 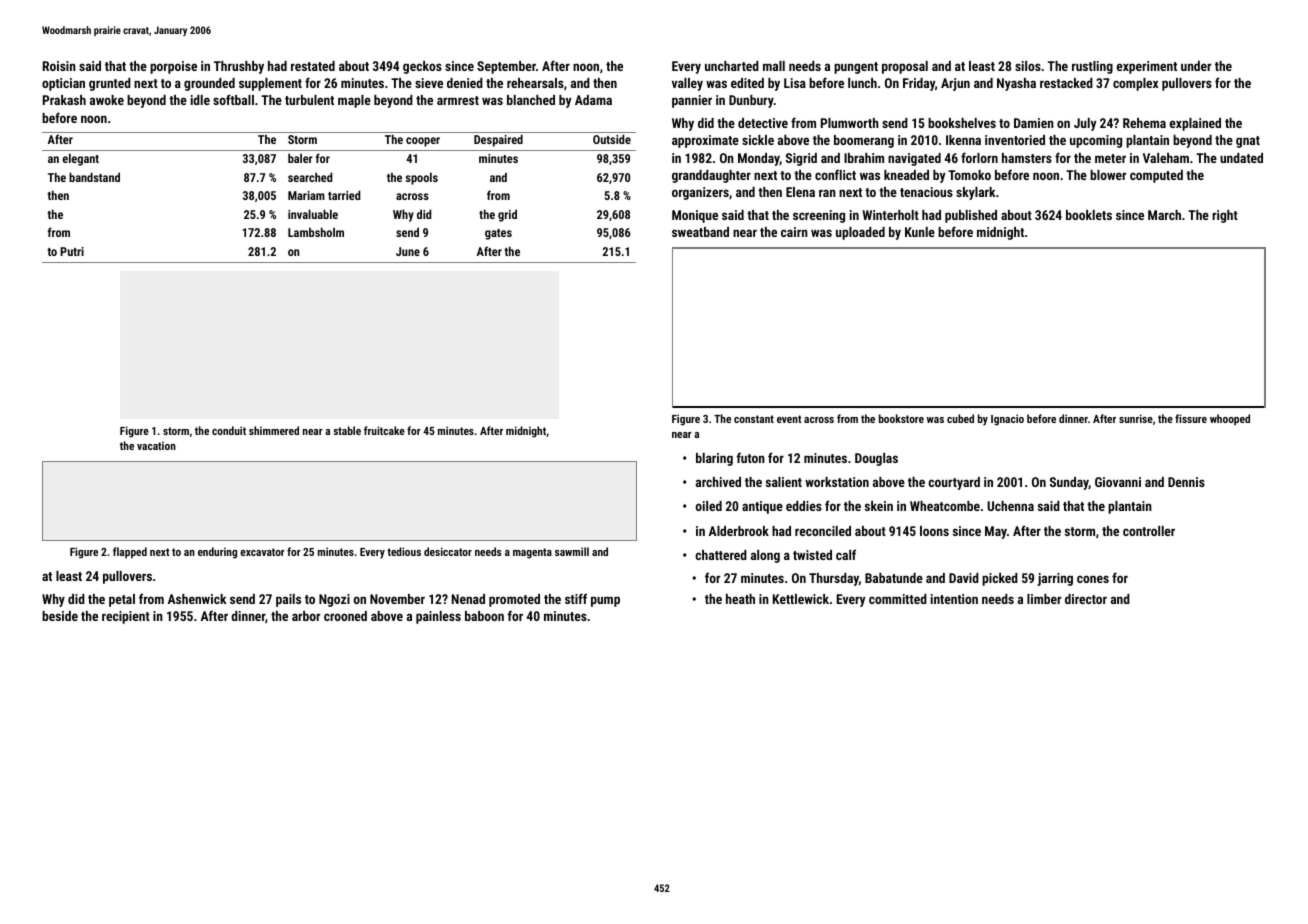 What do you see at coordinates (862, 83) in the image?
I see `lunch` at bounding box center [862, 83].
